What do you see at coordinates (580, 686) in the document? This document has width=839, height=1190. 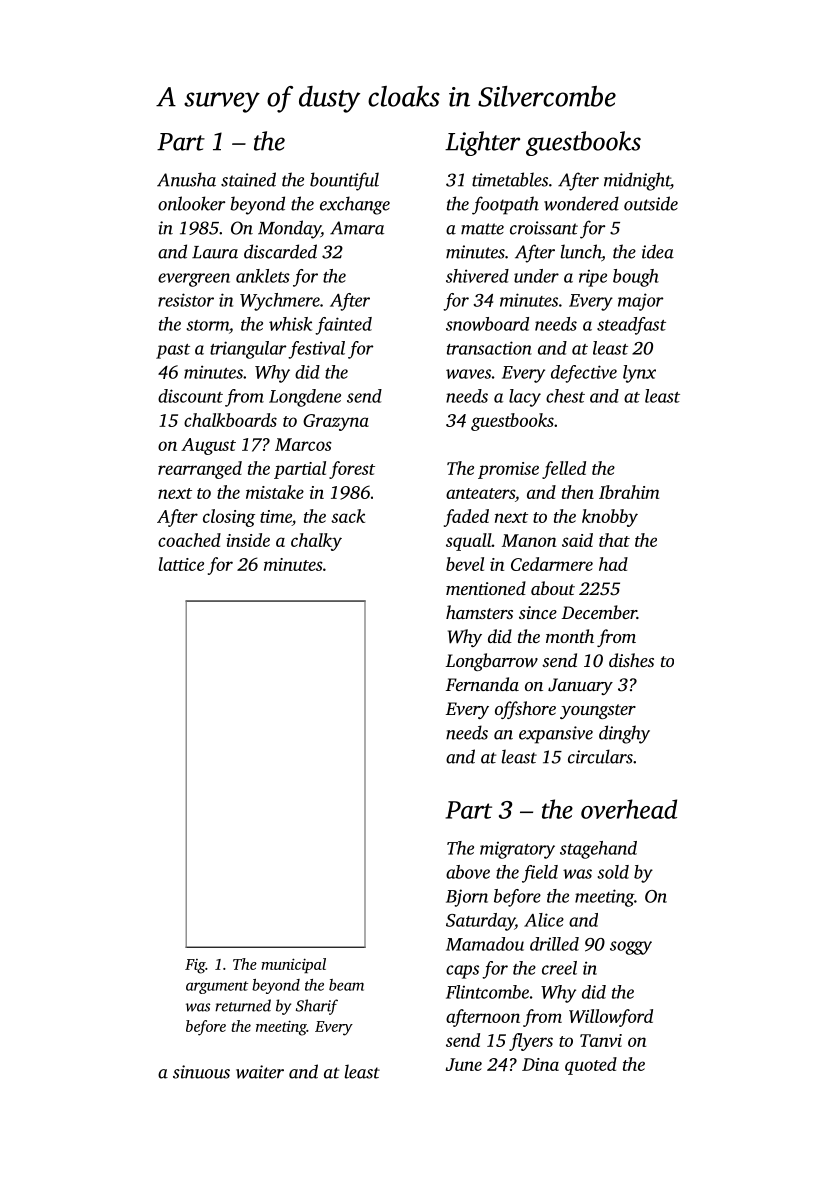 I see `January` at bounding box center [580, 686].
